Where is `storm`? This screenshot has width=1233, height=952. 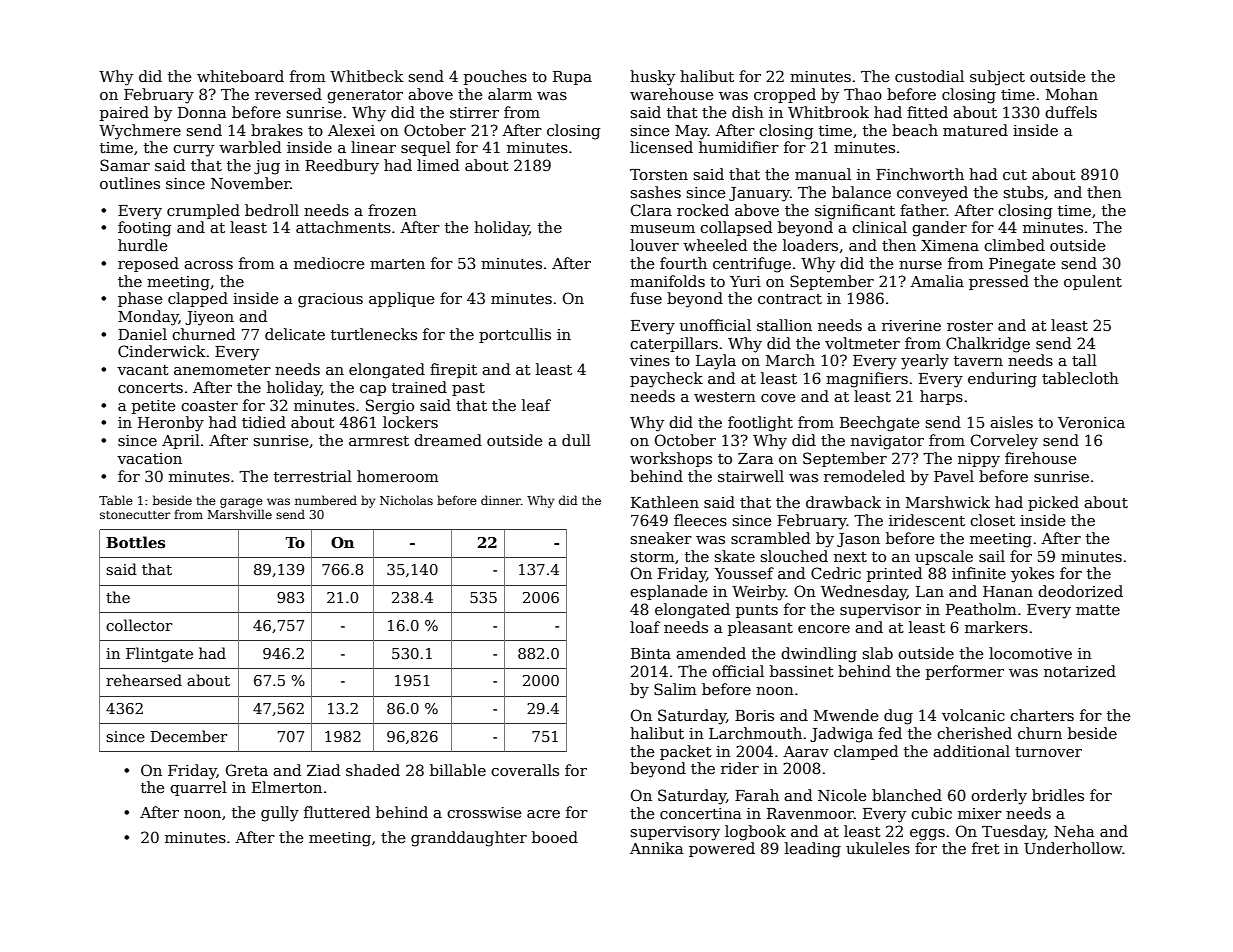 storm is located at coordinates (653, 557).
